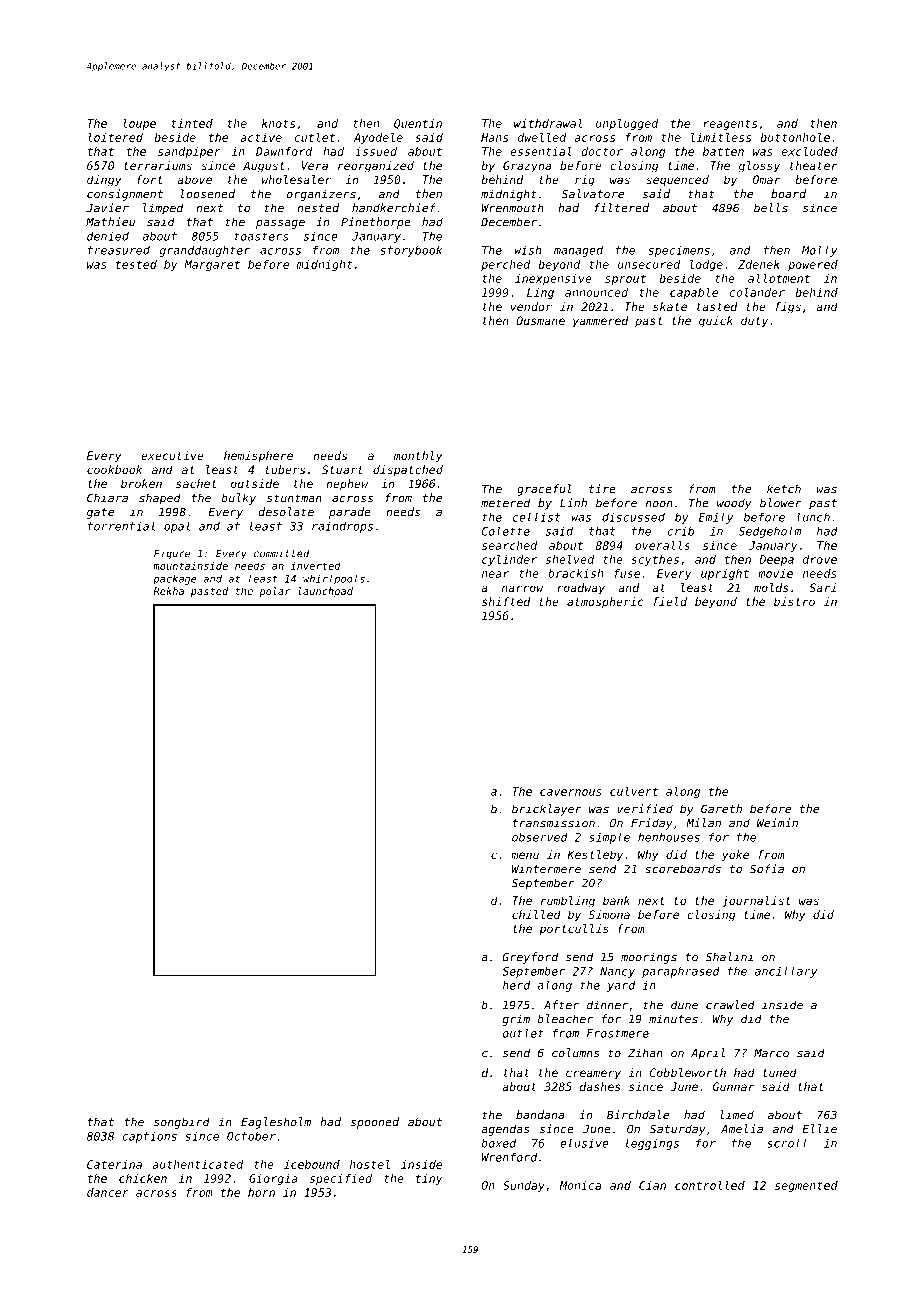 The width and height of the image is (924, 1308). What do you see at coordinates (194, 179) in the image?
I see `above` at bounding box center [194, 179].
